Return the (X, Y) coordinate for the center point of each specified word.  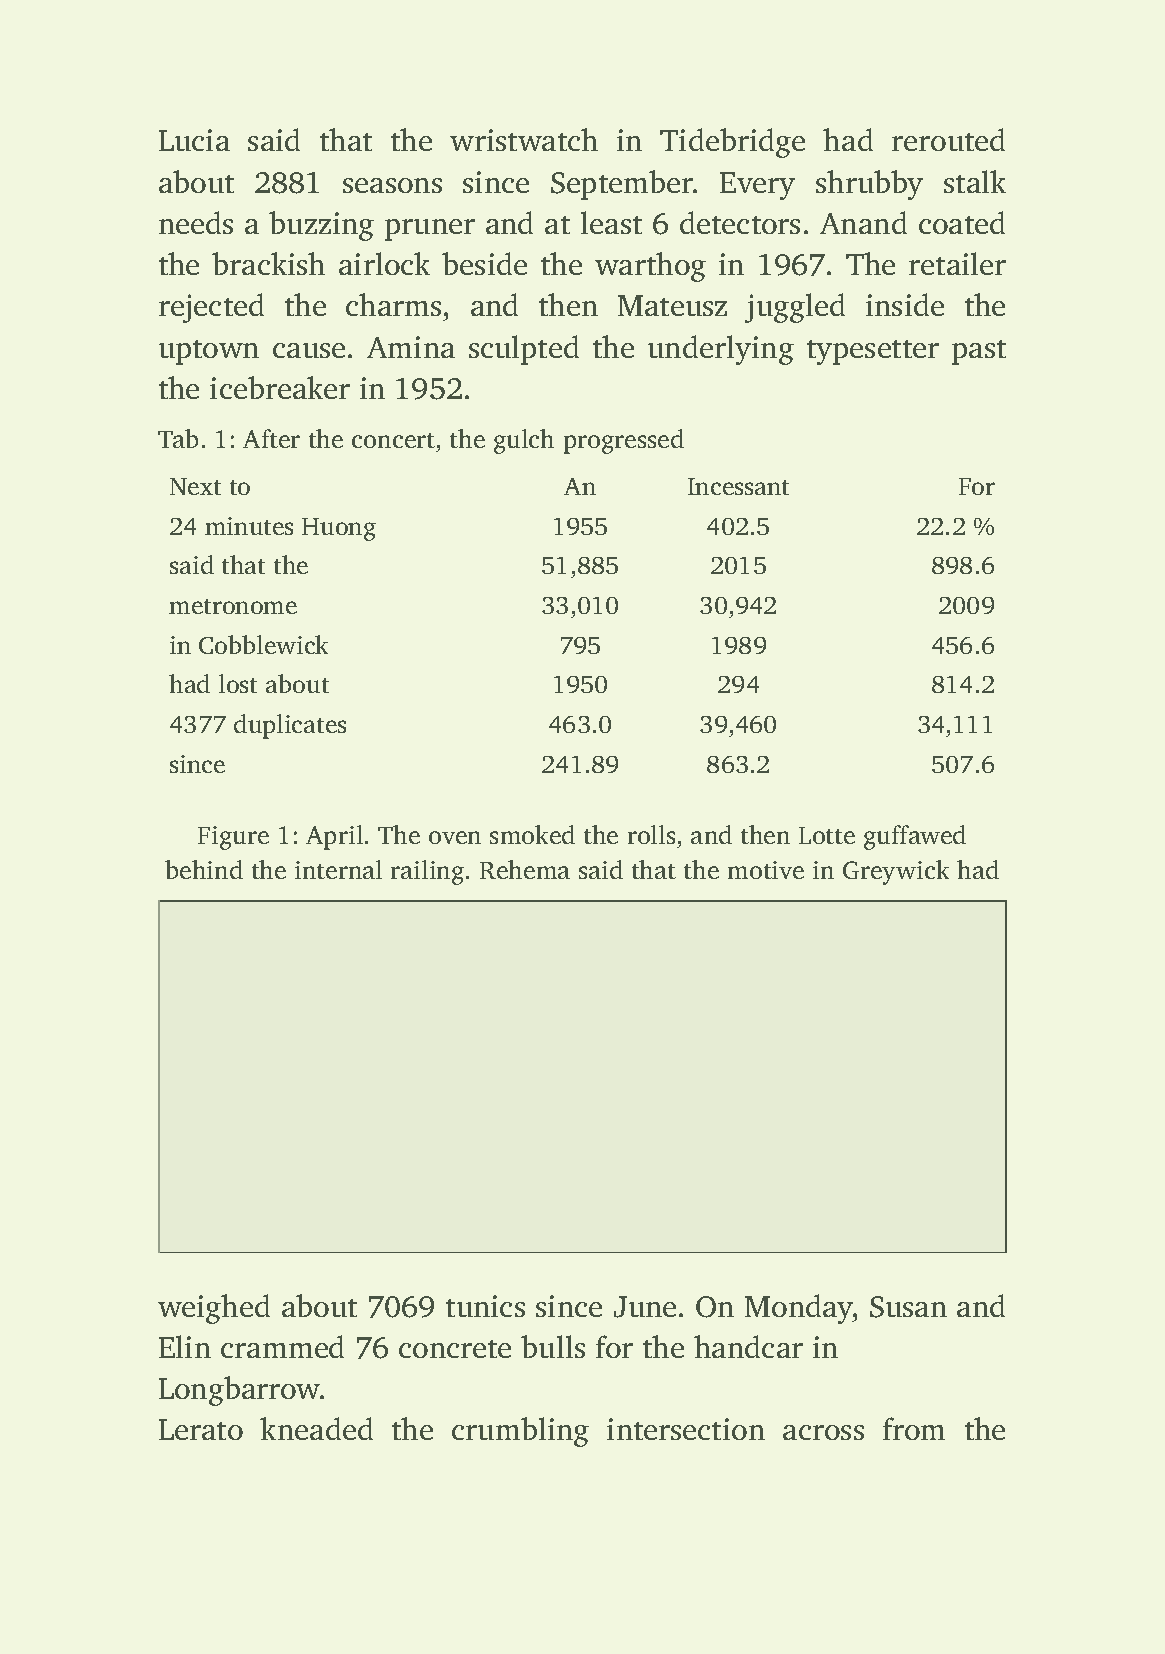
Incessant (738, 486)
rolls (651, 834)
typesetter (873, 352)
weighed (214, 1309)
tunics (485, 1306)
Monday (799, 1309)
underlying (721, 350)
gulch (524, 441)
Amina (411, 347)
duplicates (290, 726)
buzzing (321, 226)
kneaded (316, 1428)
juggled (795, 308)
